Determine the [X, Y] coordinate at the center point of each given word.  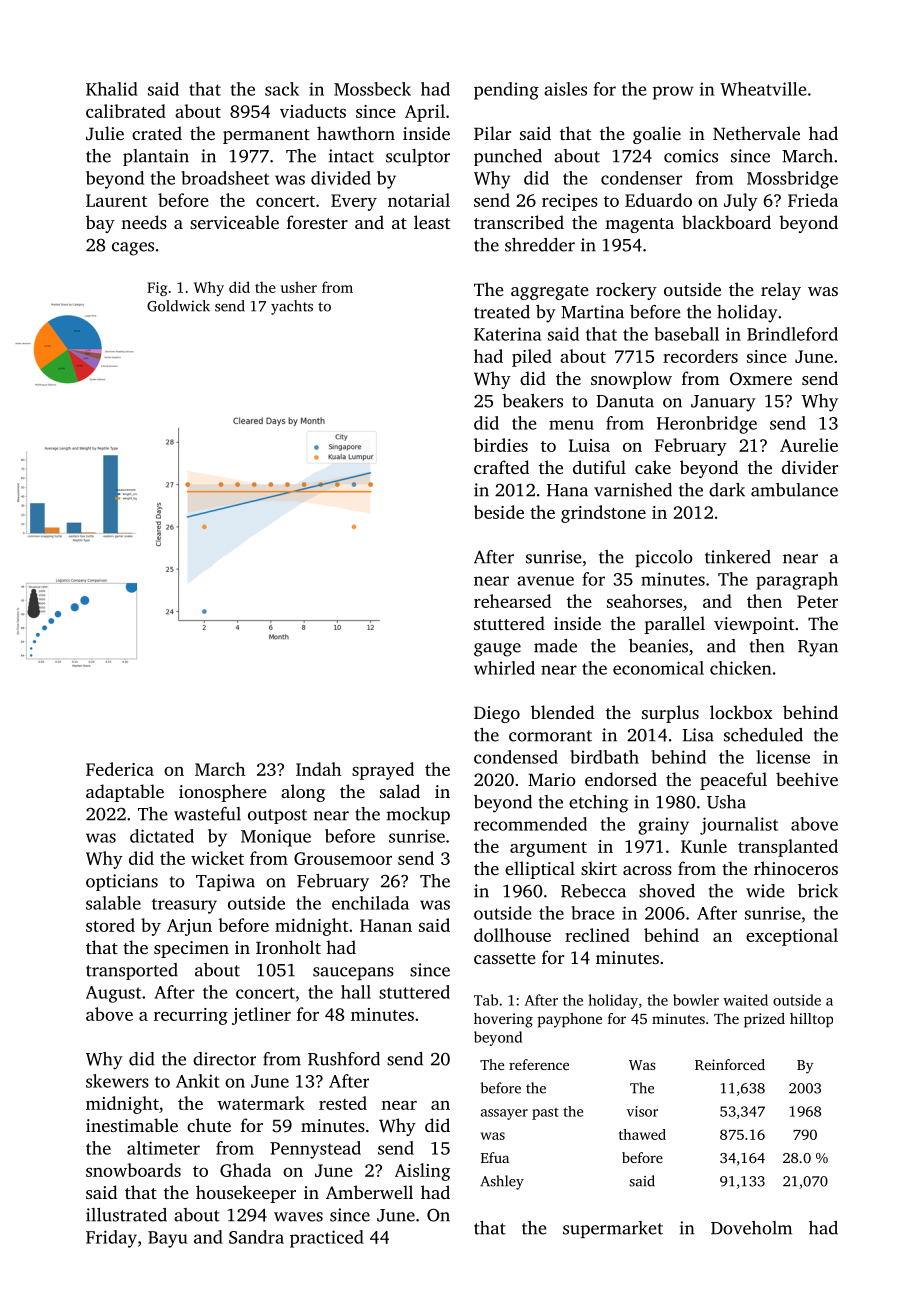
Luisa [589, 445]
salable [113, 903]
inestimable [132, 1125]
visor [642, 1111]
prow [673, 93]
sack [282, 89]
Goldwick [178, 306]
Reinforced [730, 1064]
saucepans [353, 973]
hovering [503, 1020]
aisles [565, 89]
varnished [633, 490]
